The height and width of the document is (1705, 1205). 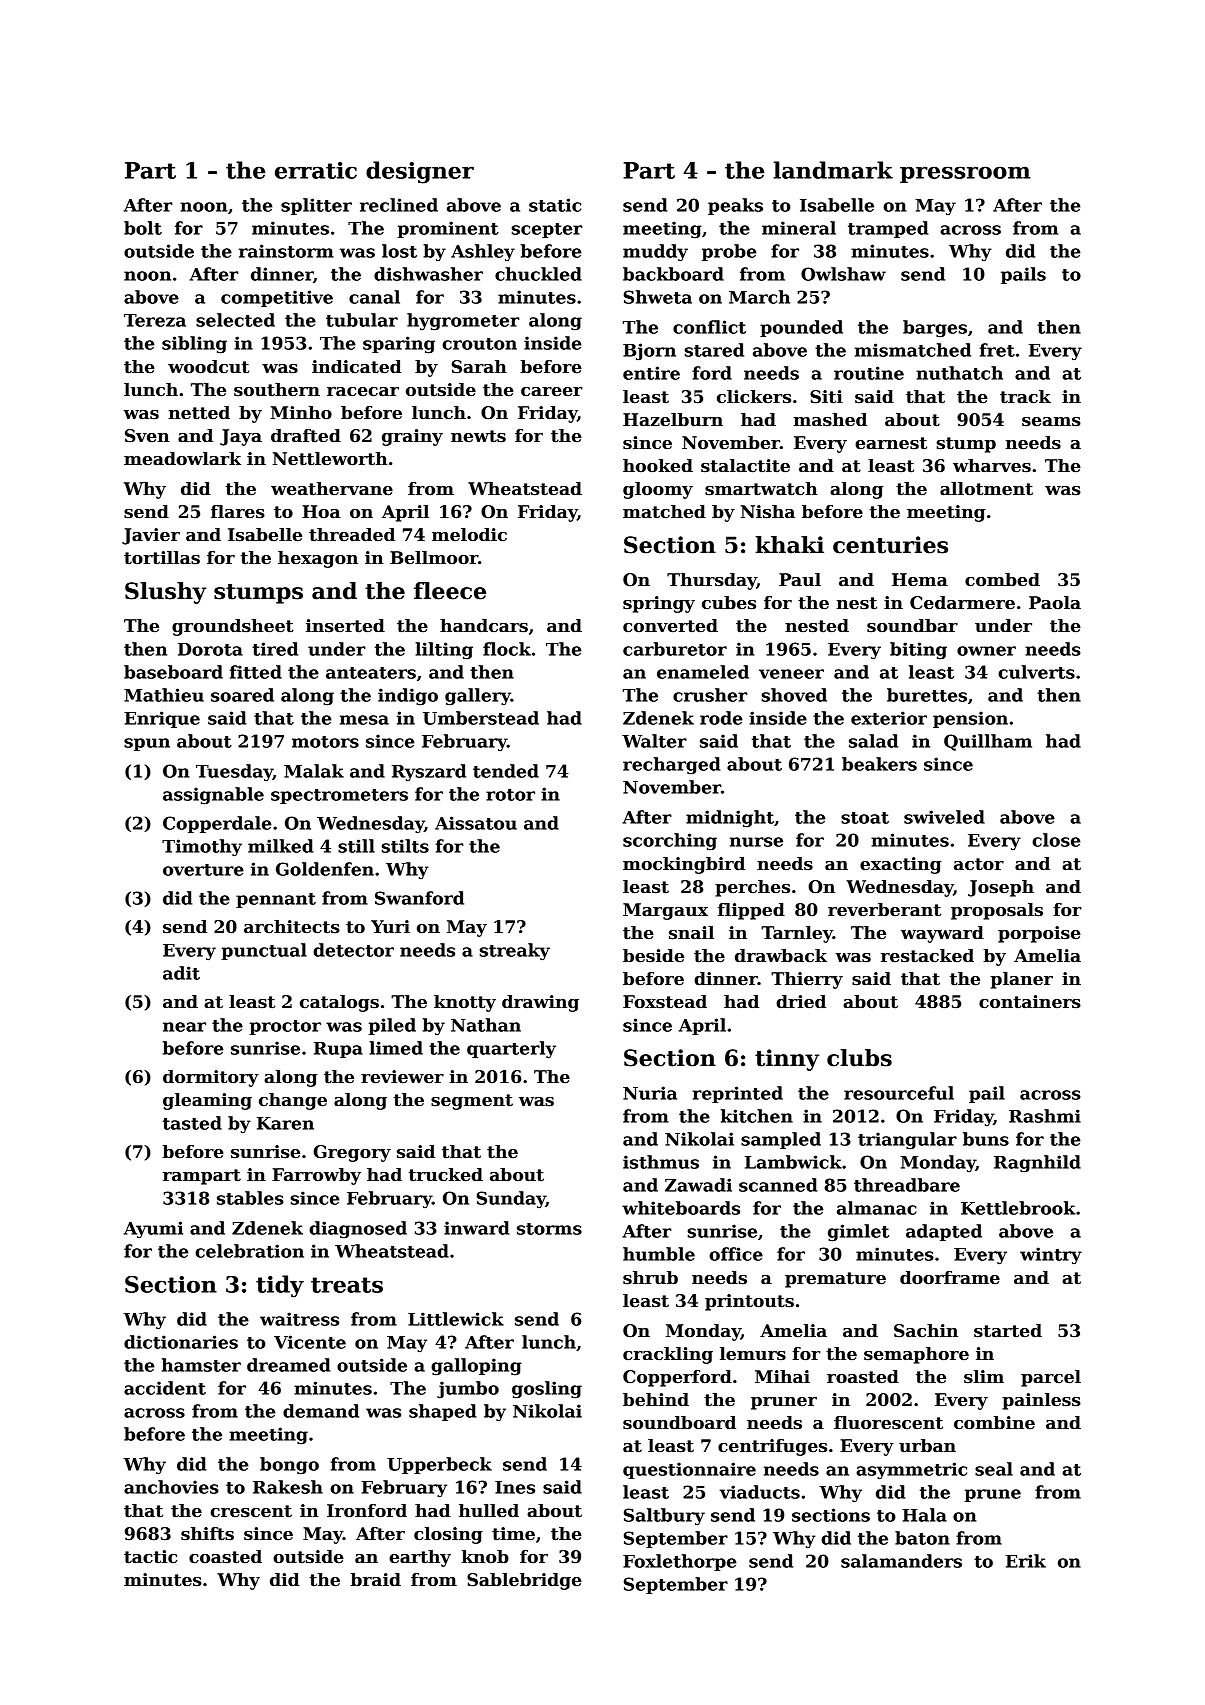 I want to click on anteaters, so click(x=371, y=673).
